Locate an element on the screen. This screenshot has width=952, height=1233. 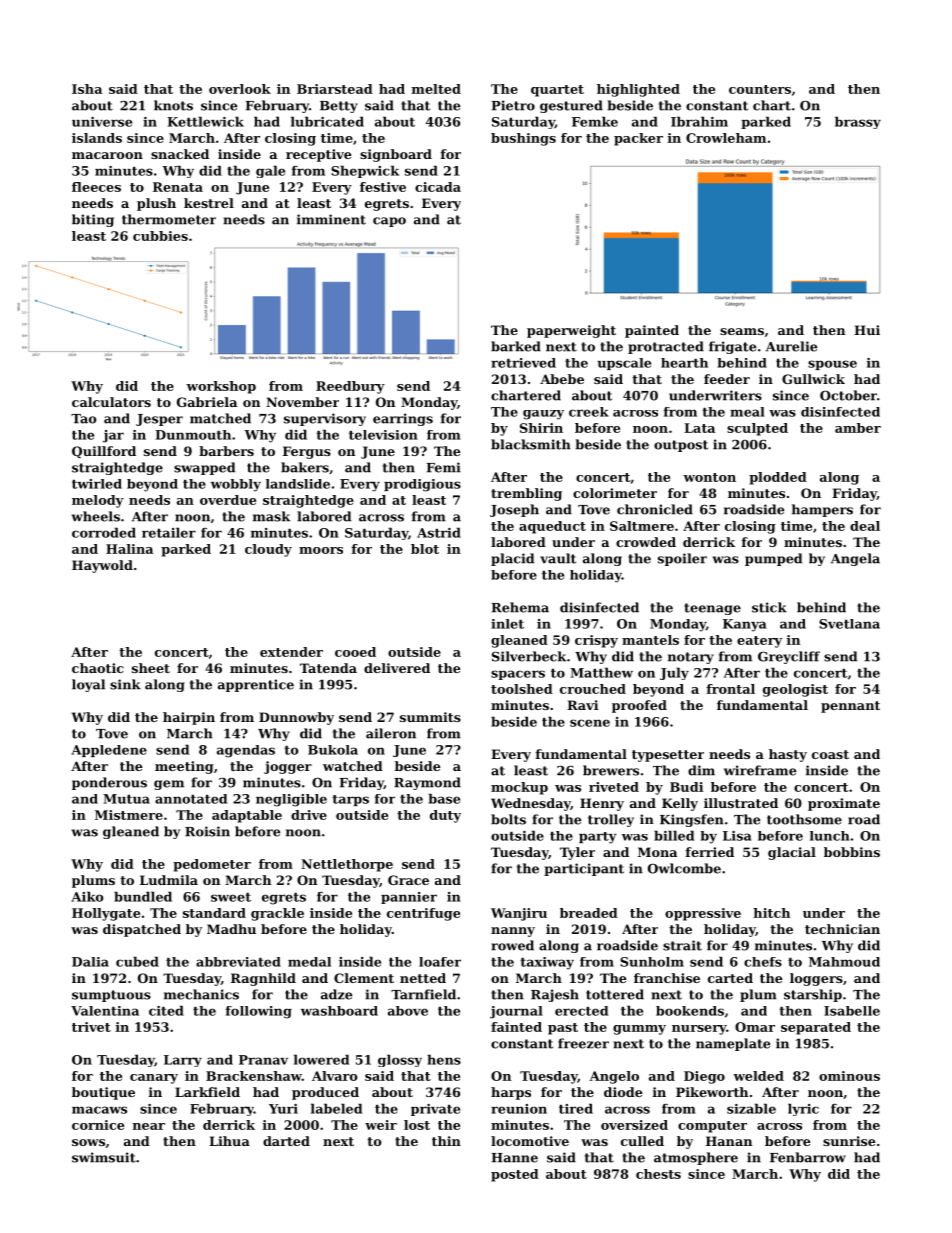
Ibrahim is located at coordinates (699, 121).
